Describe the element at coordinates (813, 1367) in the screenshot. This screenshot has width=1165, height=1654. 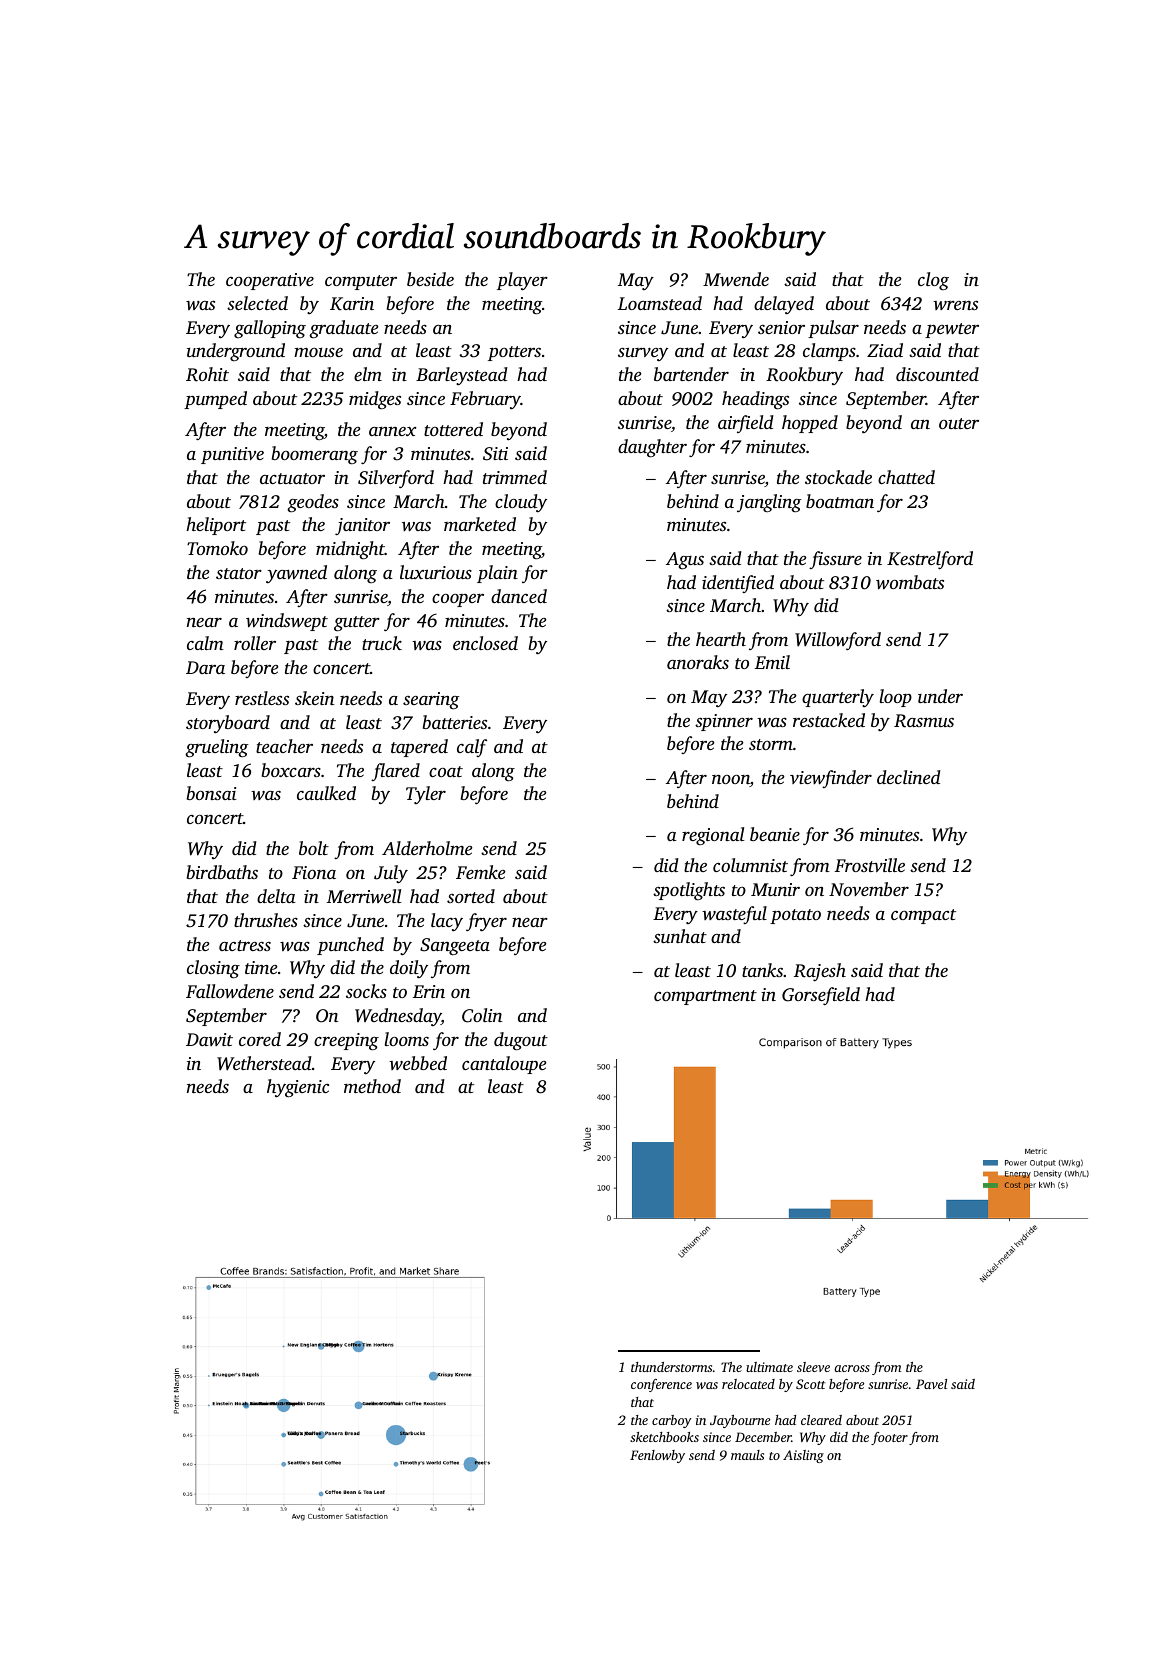
I see `sleeve` at that location.
